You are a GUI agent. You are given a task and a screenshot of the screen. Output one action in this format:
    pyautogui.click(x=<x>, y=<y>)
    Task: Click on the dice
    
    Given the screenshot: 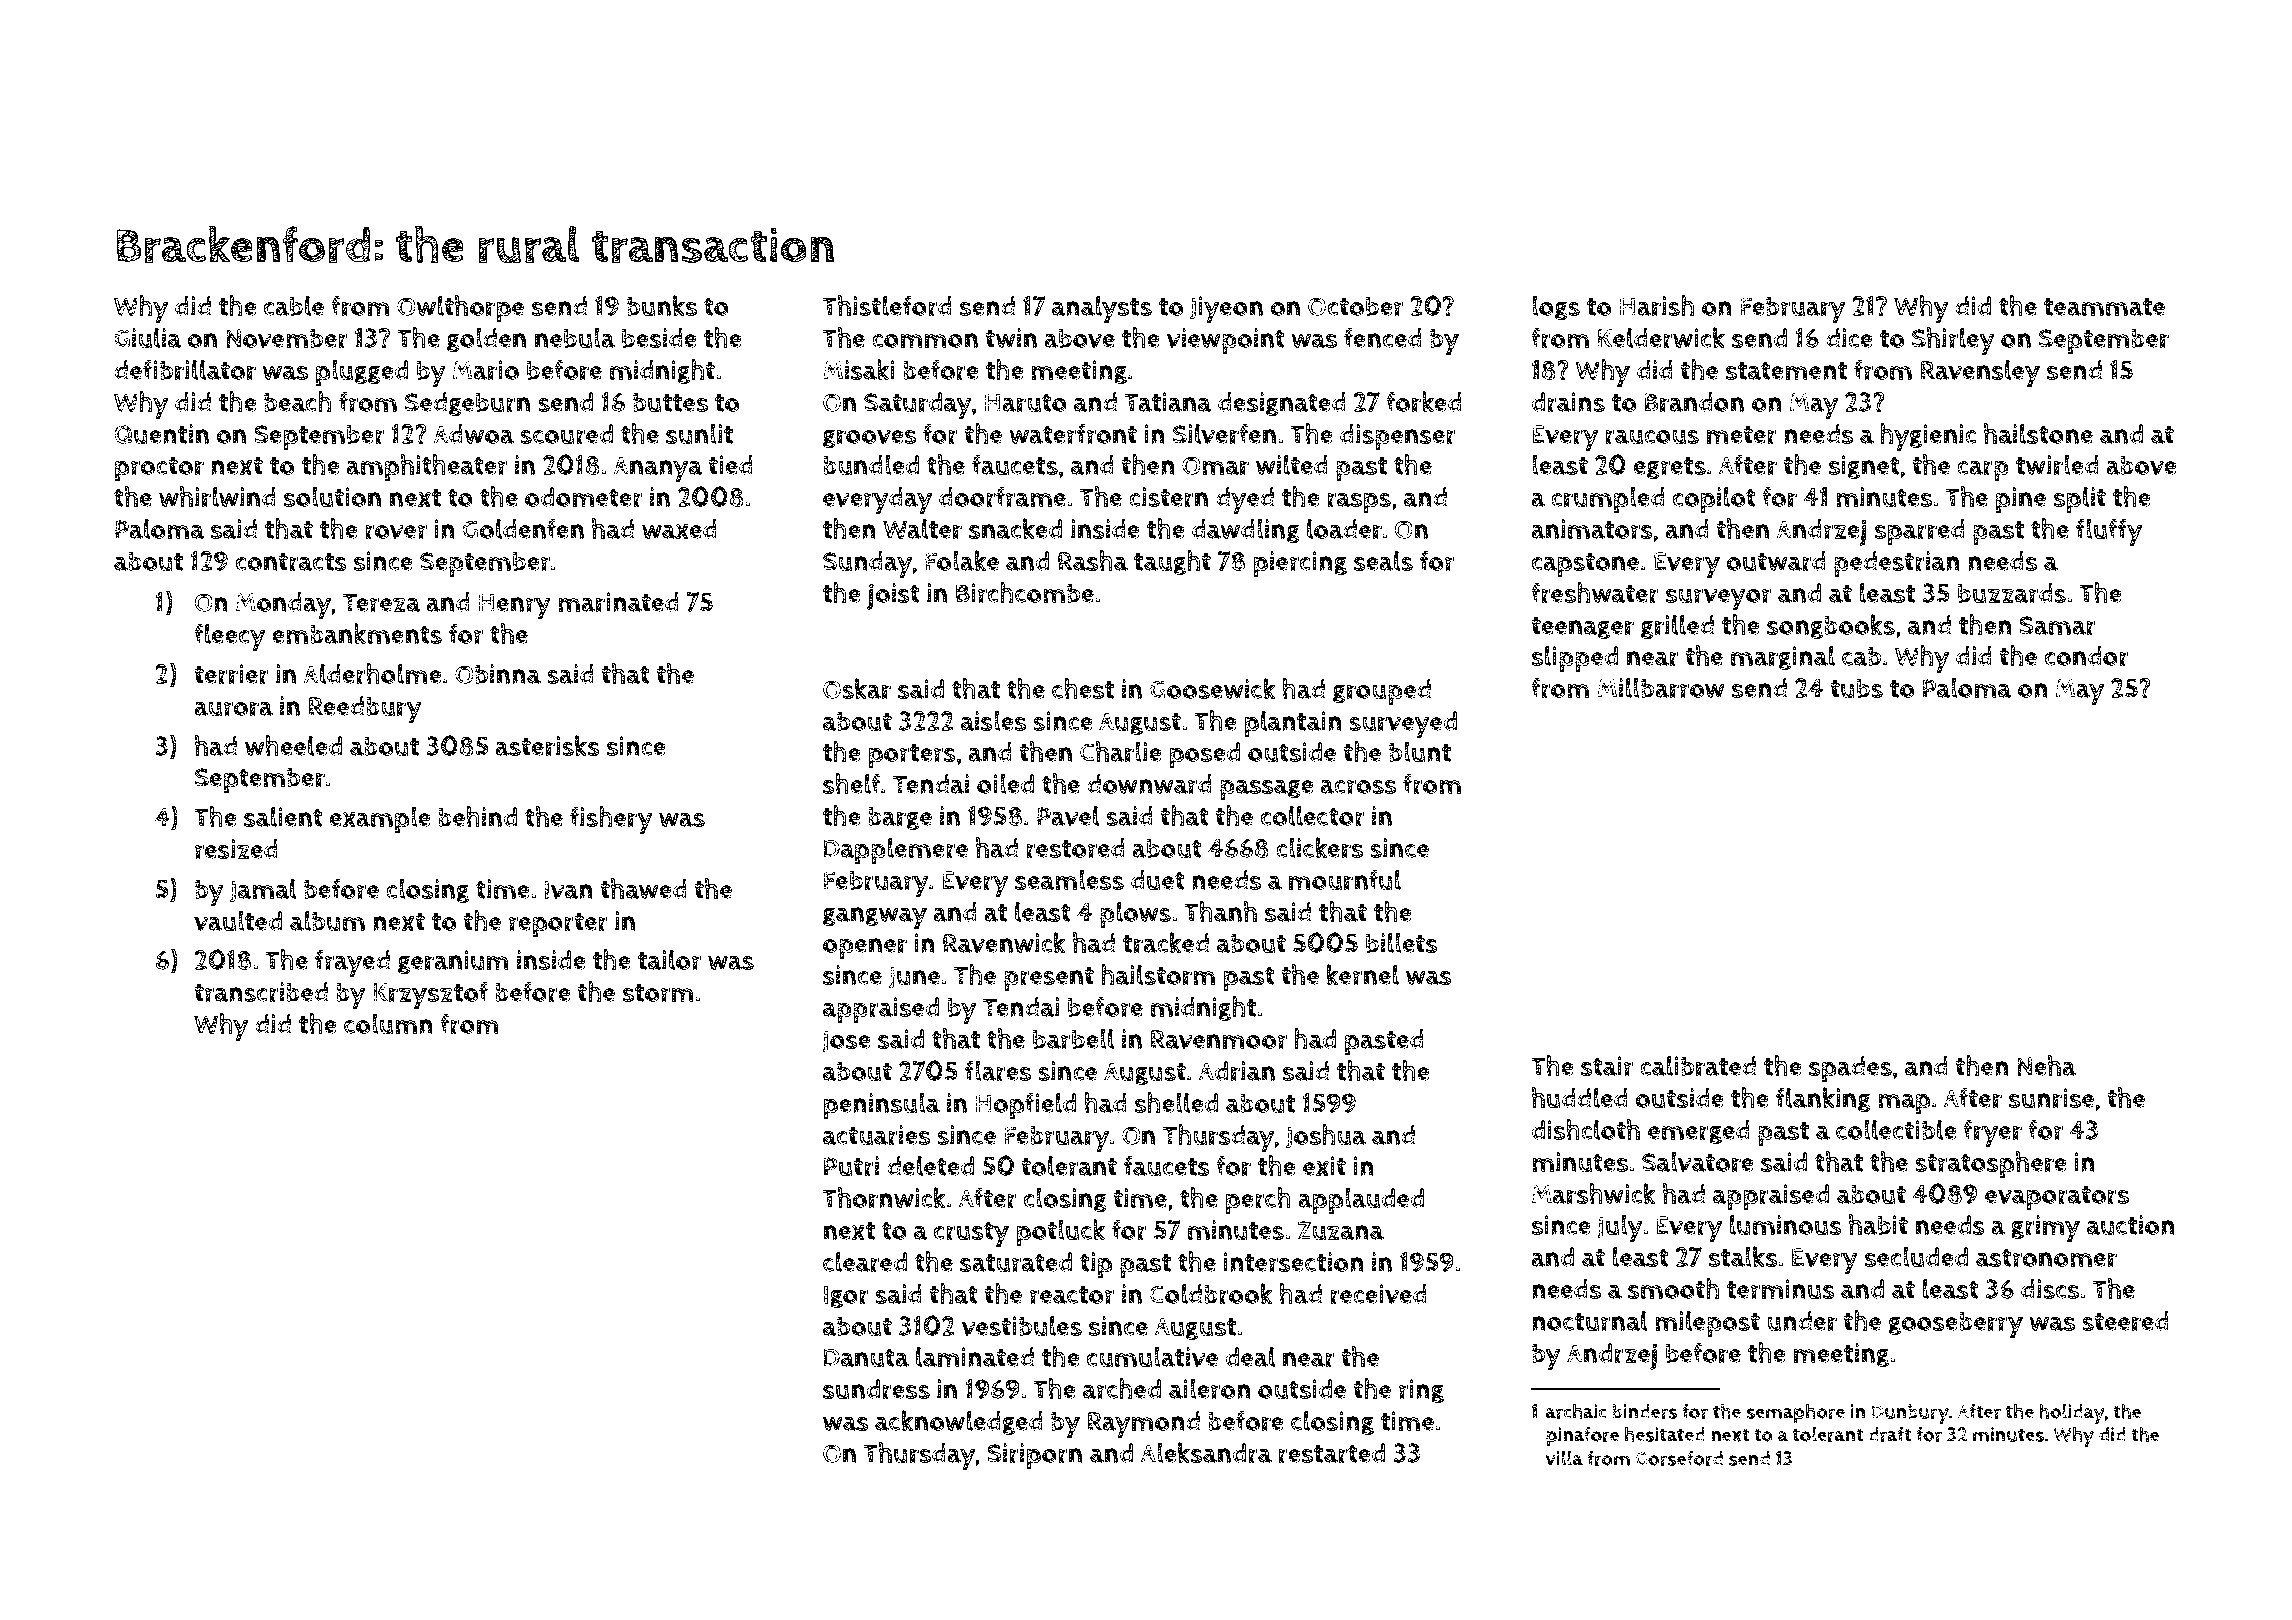 What is the action you would take?
    pyautogui.click(x=1849, y=338)
